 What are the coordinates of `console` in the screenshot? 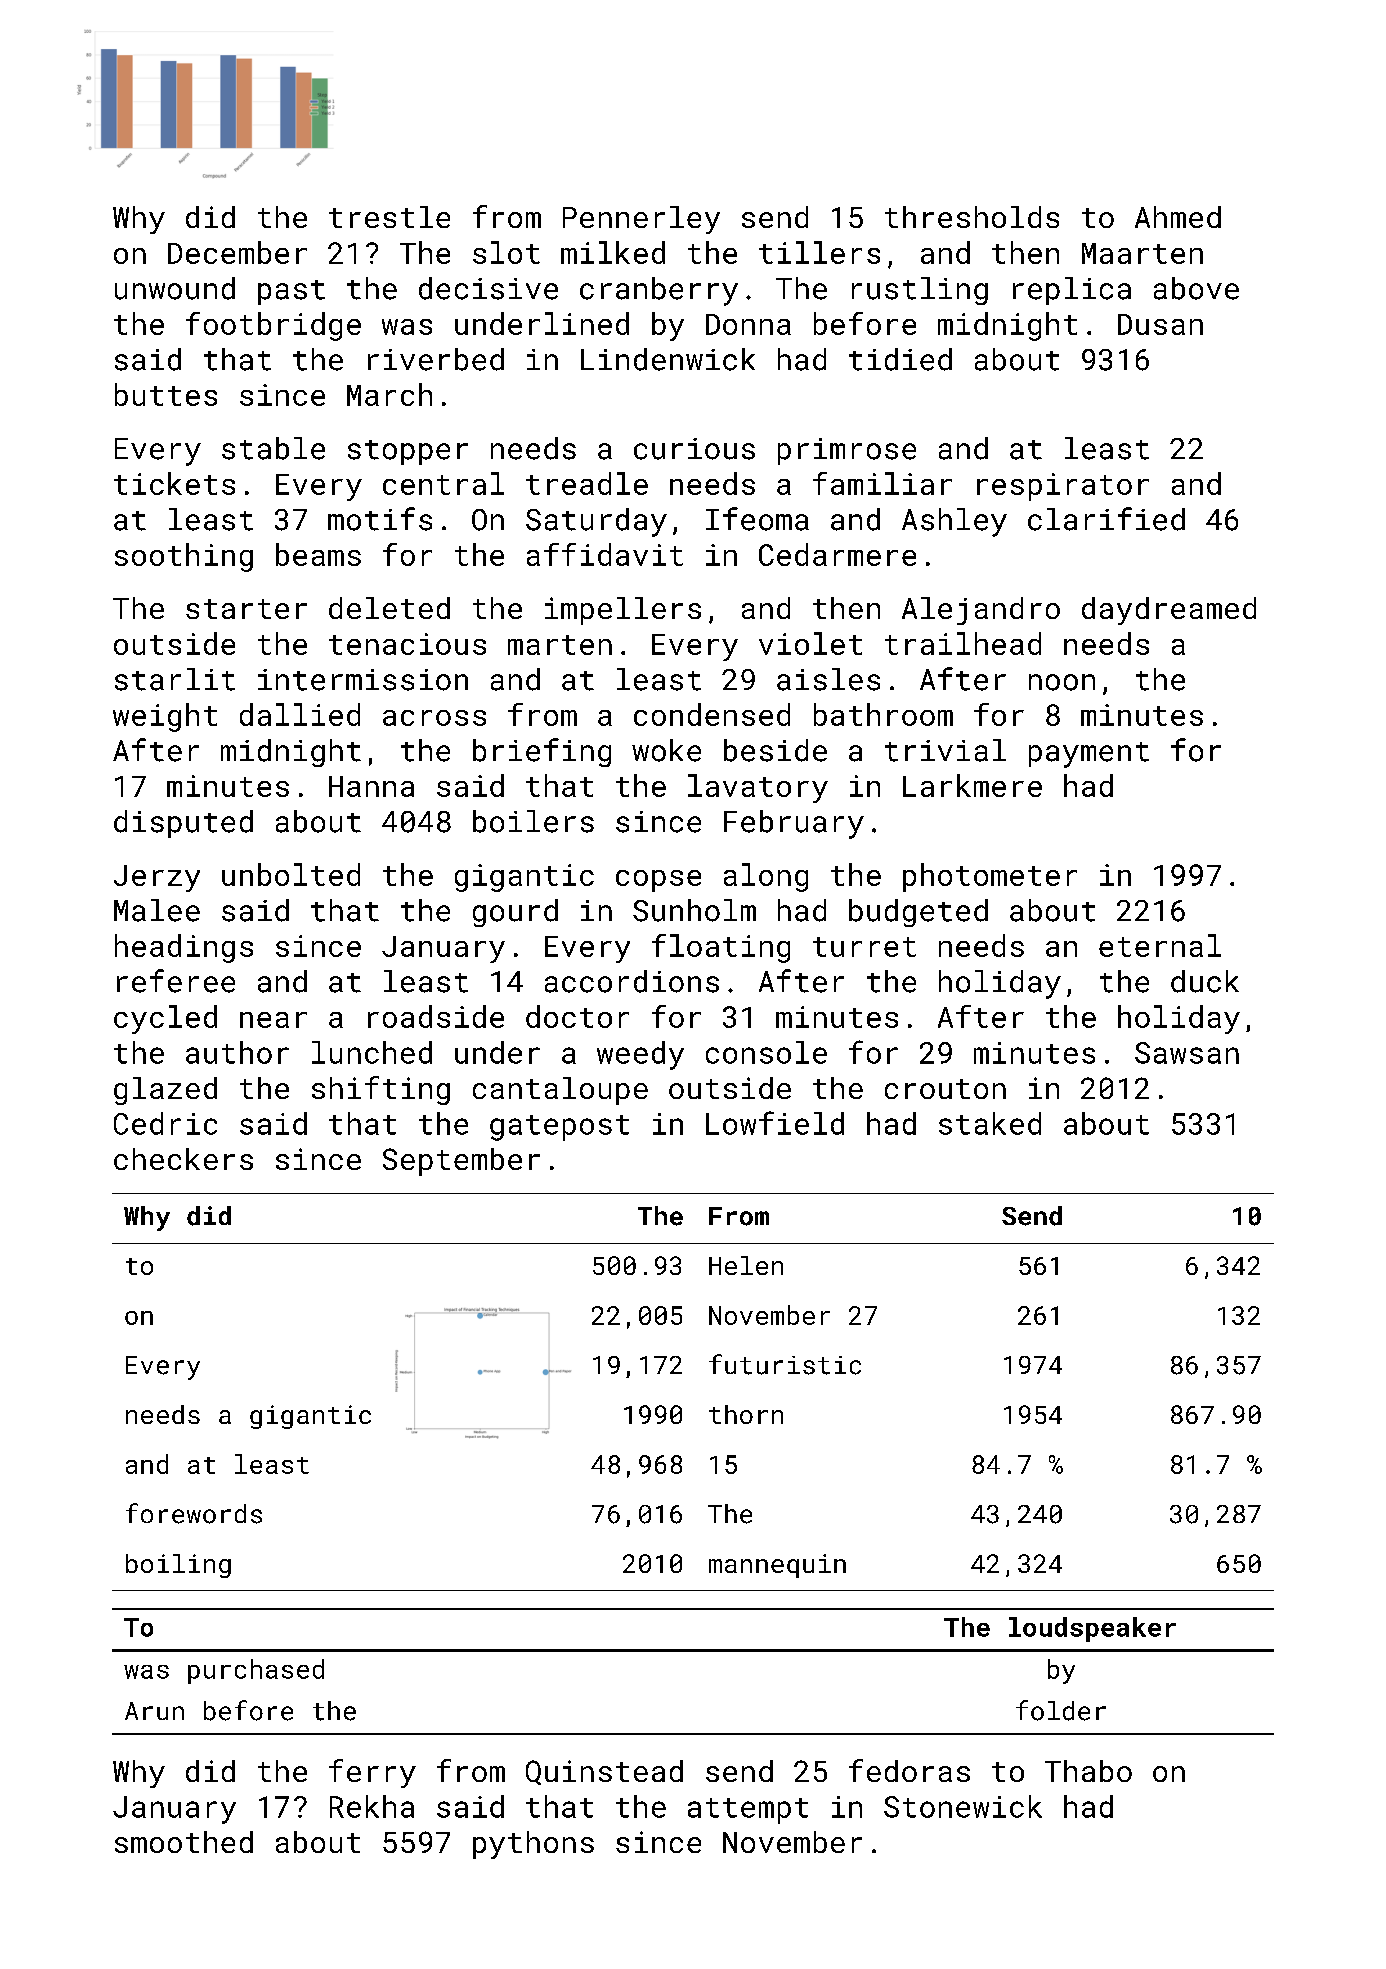 It's located at (766, 1052).
